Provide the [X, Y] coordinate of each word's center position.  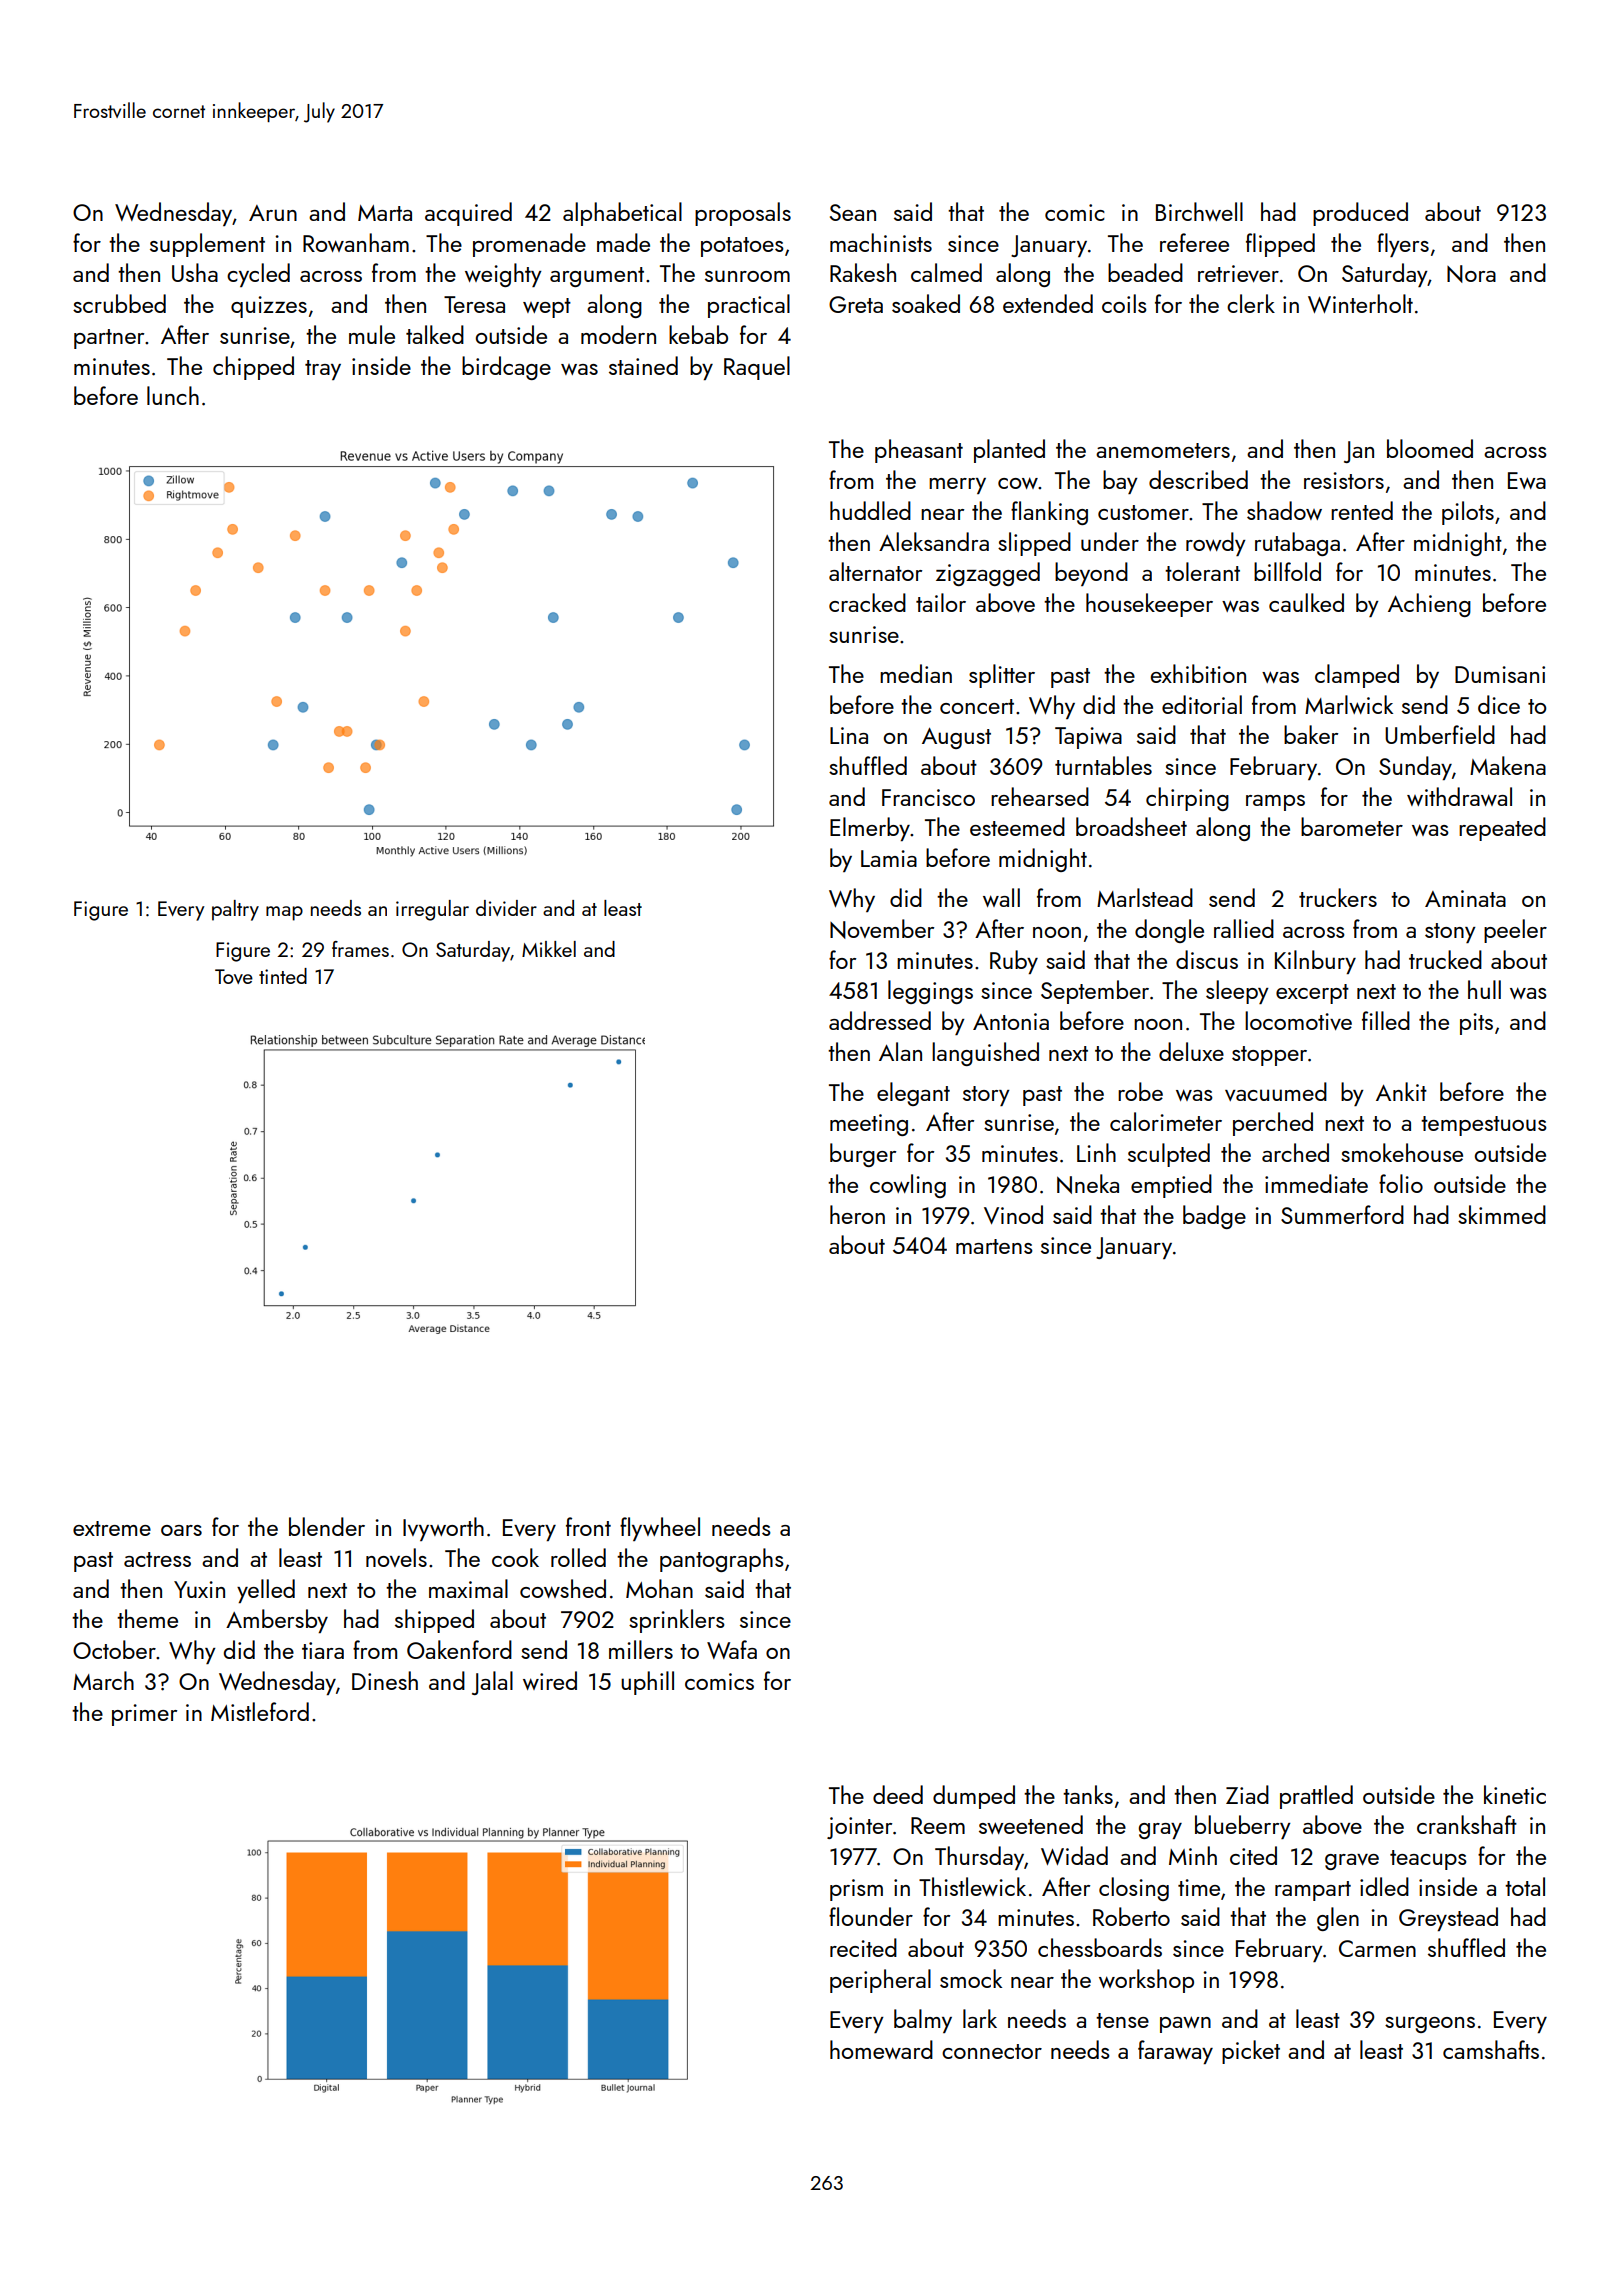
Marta [385, 213]
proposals [743, 214]
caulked [1306, 602]
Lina [849, 735]
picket [1251, 2052]
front [588, 1526]
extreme [112, 1528]
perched [1273, 1124]
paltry [235, 910]
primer [144, 1715]
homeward [881, 2049]
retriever [1238, 273]
